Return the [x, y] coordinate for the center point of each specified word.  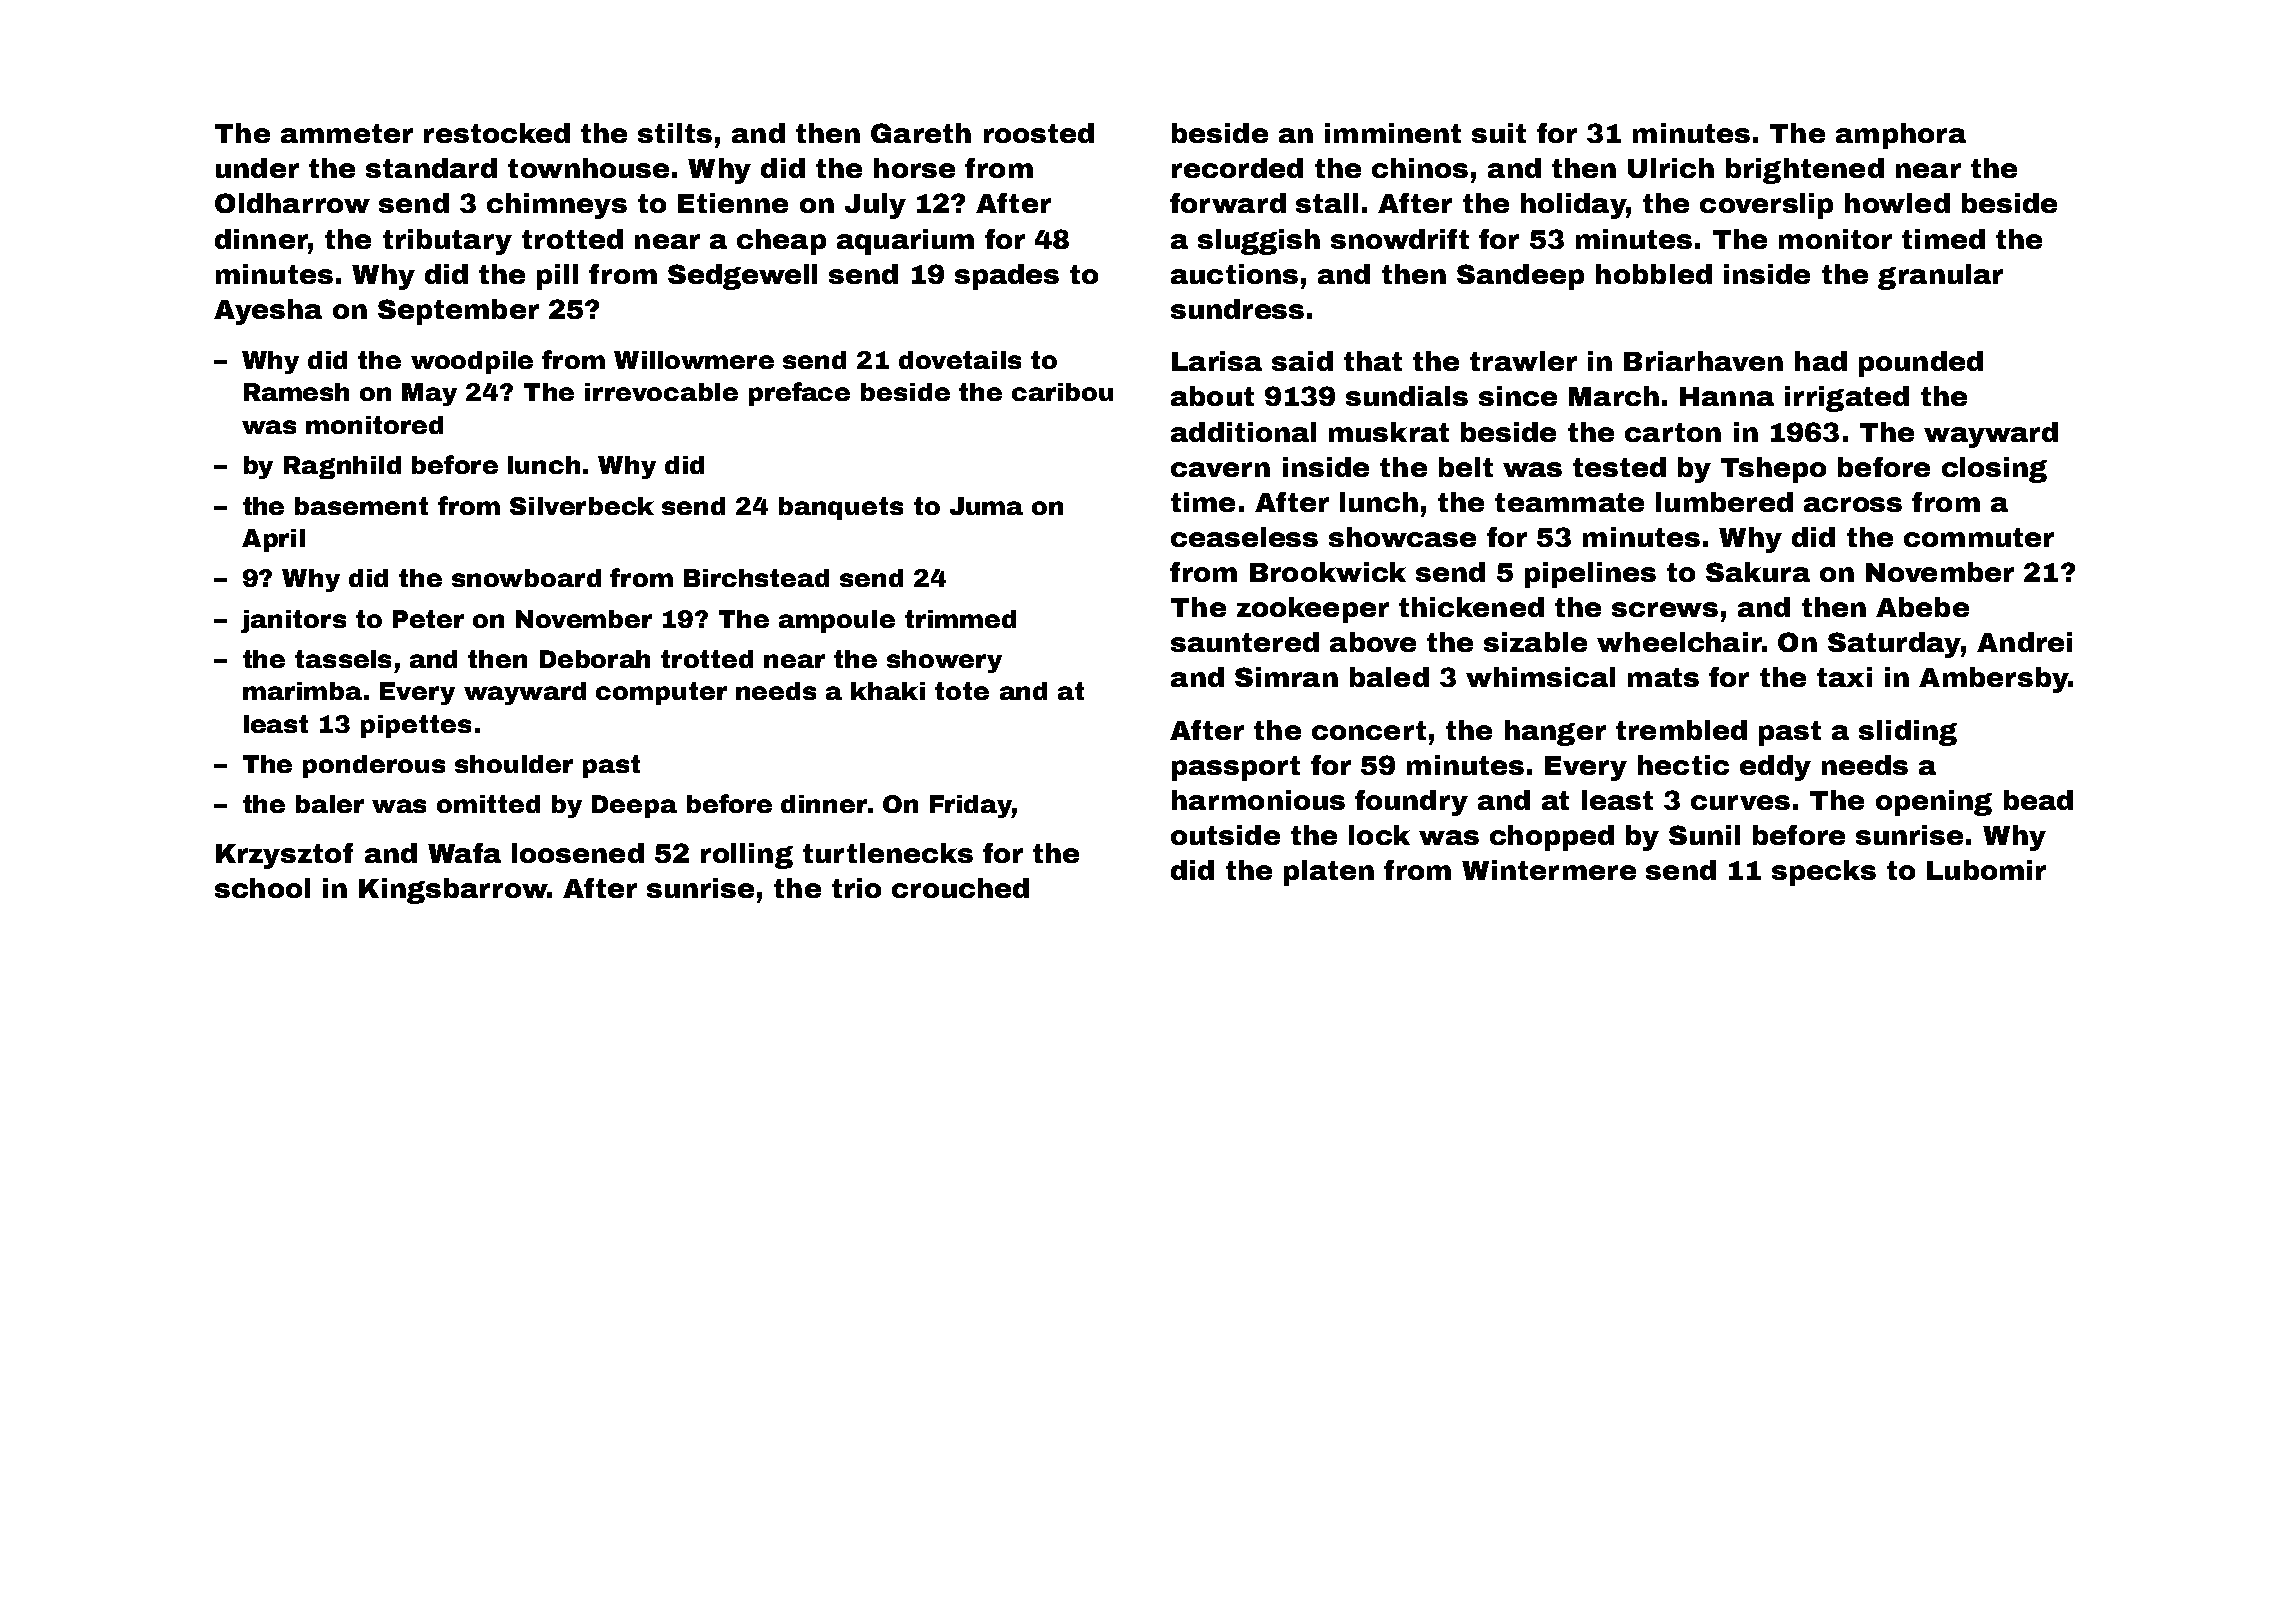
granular [1940, 277]
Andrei [2024, 642]
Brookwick [1328, 572]
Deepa [634, 806]
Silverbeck [582, 506]
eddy [1775, 768]
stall [1327, 203]
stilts [675, 133]
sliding [1908, 733]
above [1373, 642]
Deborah [595, 659]
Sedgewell [742, 277]
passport [1236, 768]
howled [1897, 203]
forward [1228, 203]
